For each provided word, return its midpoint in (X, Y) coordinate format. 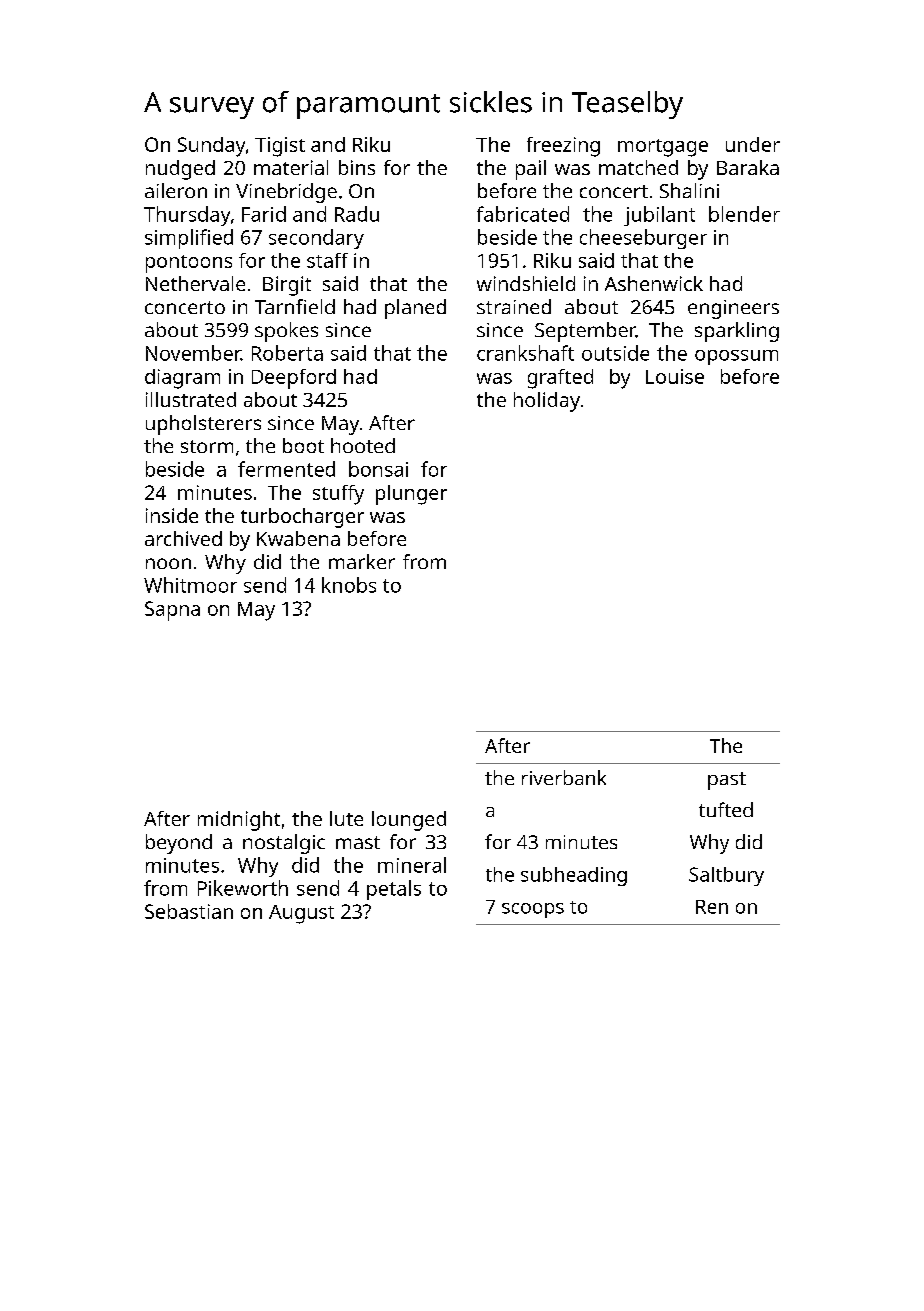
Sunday (211, 147)
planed (415, 309)
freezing (563, 147)
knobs (349, 585)
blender (744, 214)
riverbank (564, 777)
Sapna (172, 611)
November (193, 353)
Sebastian (189, 911)
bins (357, 167)
